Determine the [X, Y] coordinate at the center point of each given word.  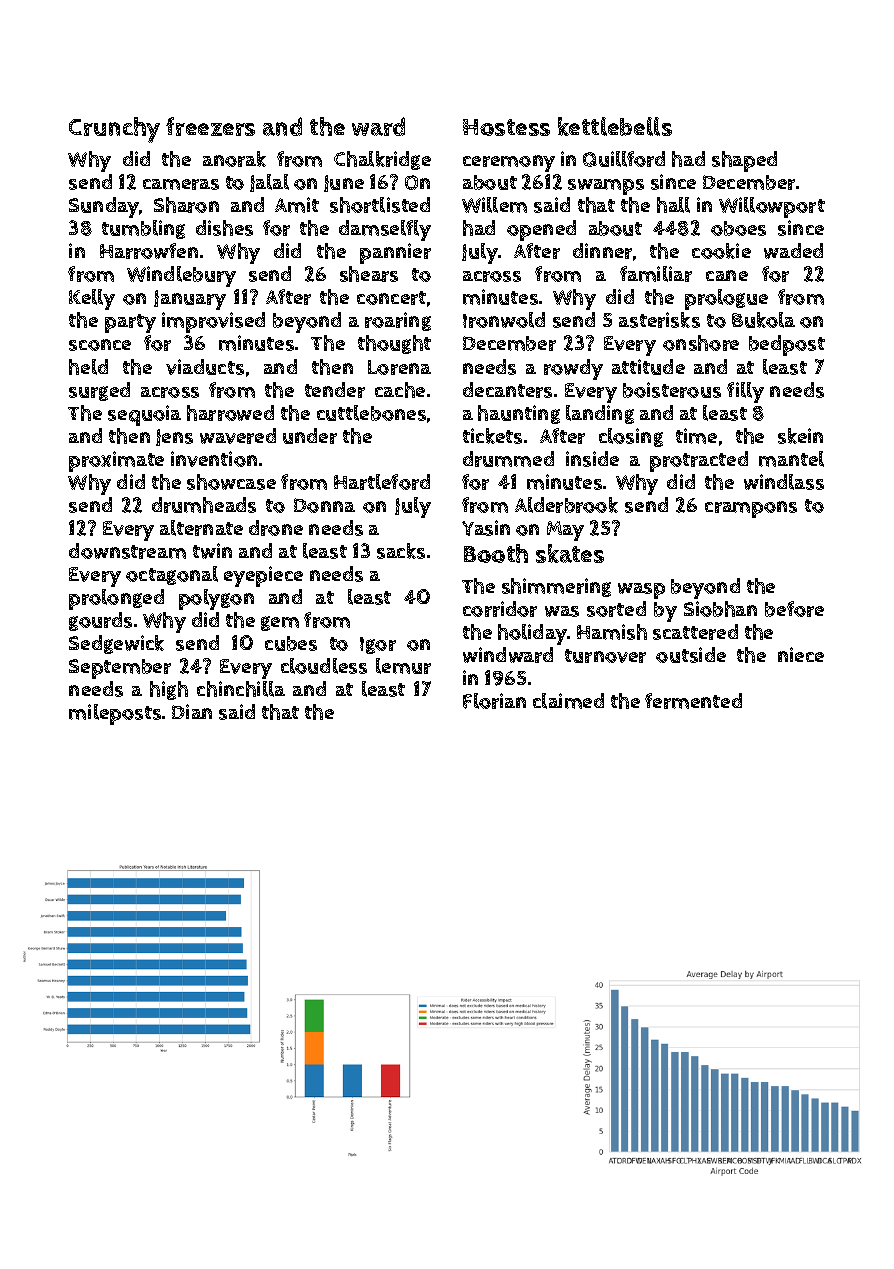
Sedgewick [116, 644]
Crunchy [114, 130]
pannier [395, 253]
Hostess [506, 127]
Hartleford [382, 482]
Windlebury [181, 276]
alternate [201, 528]
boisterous [672, 390]
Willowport [772, 207]
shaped [744, 161]
